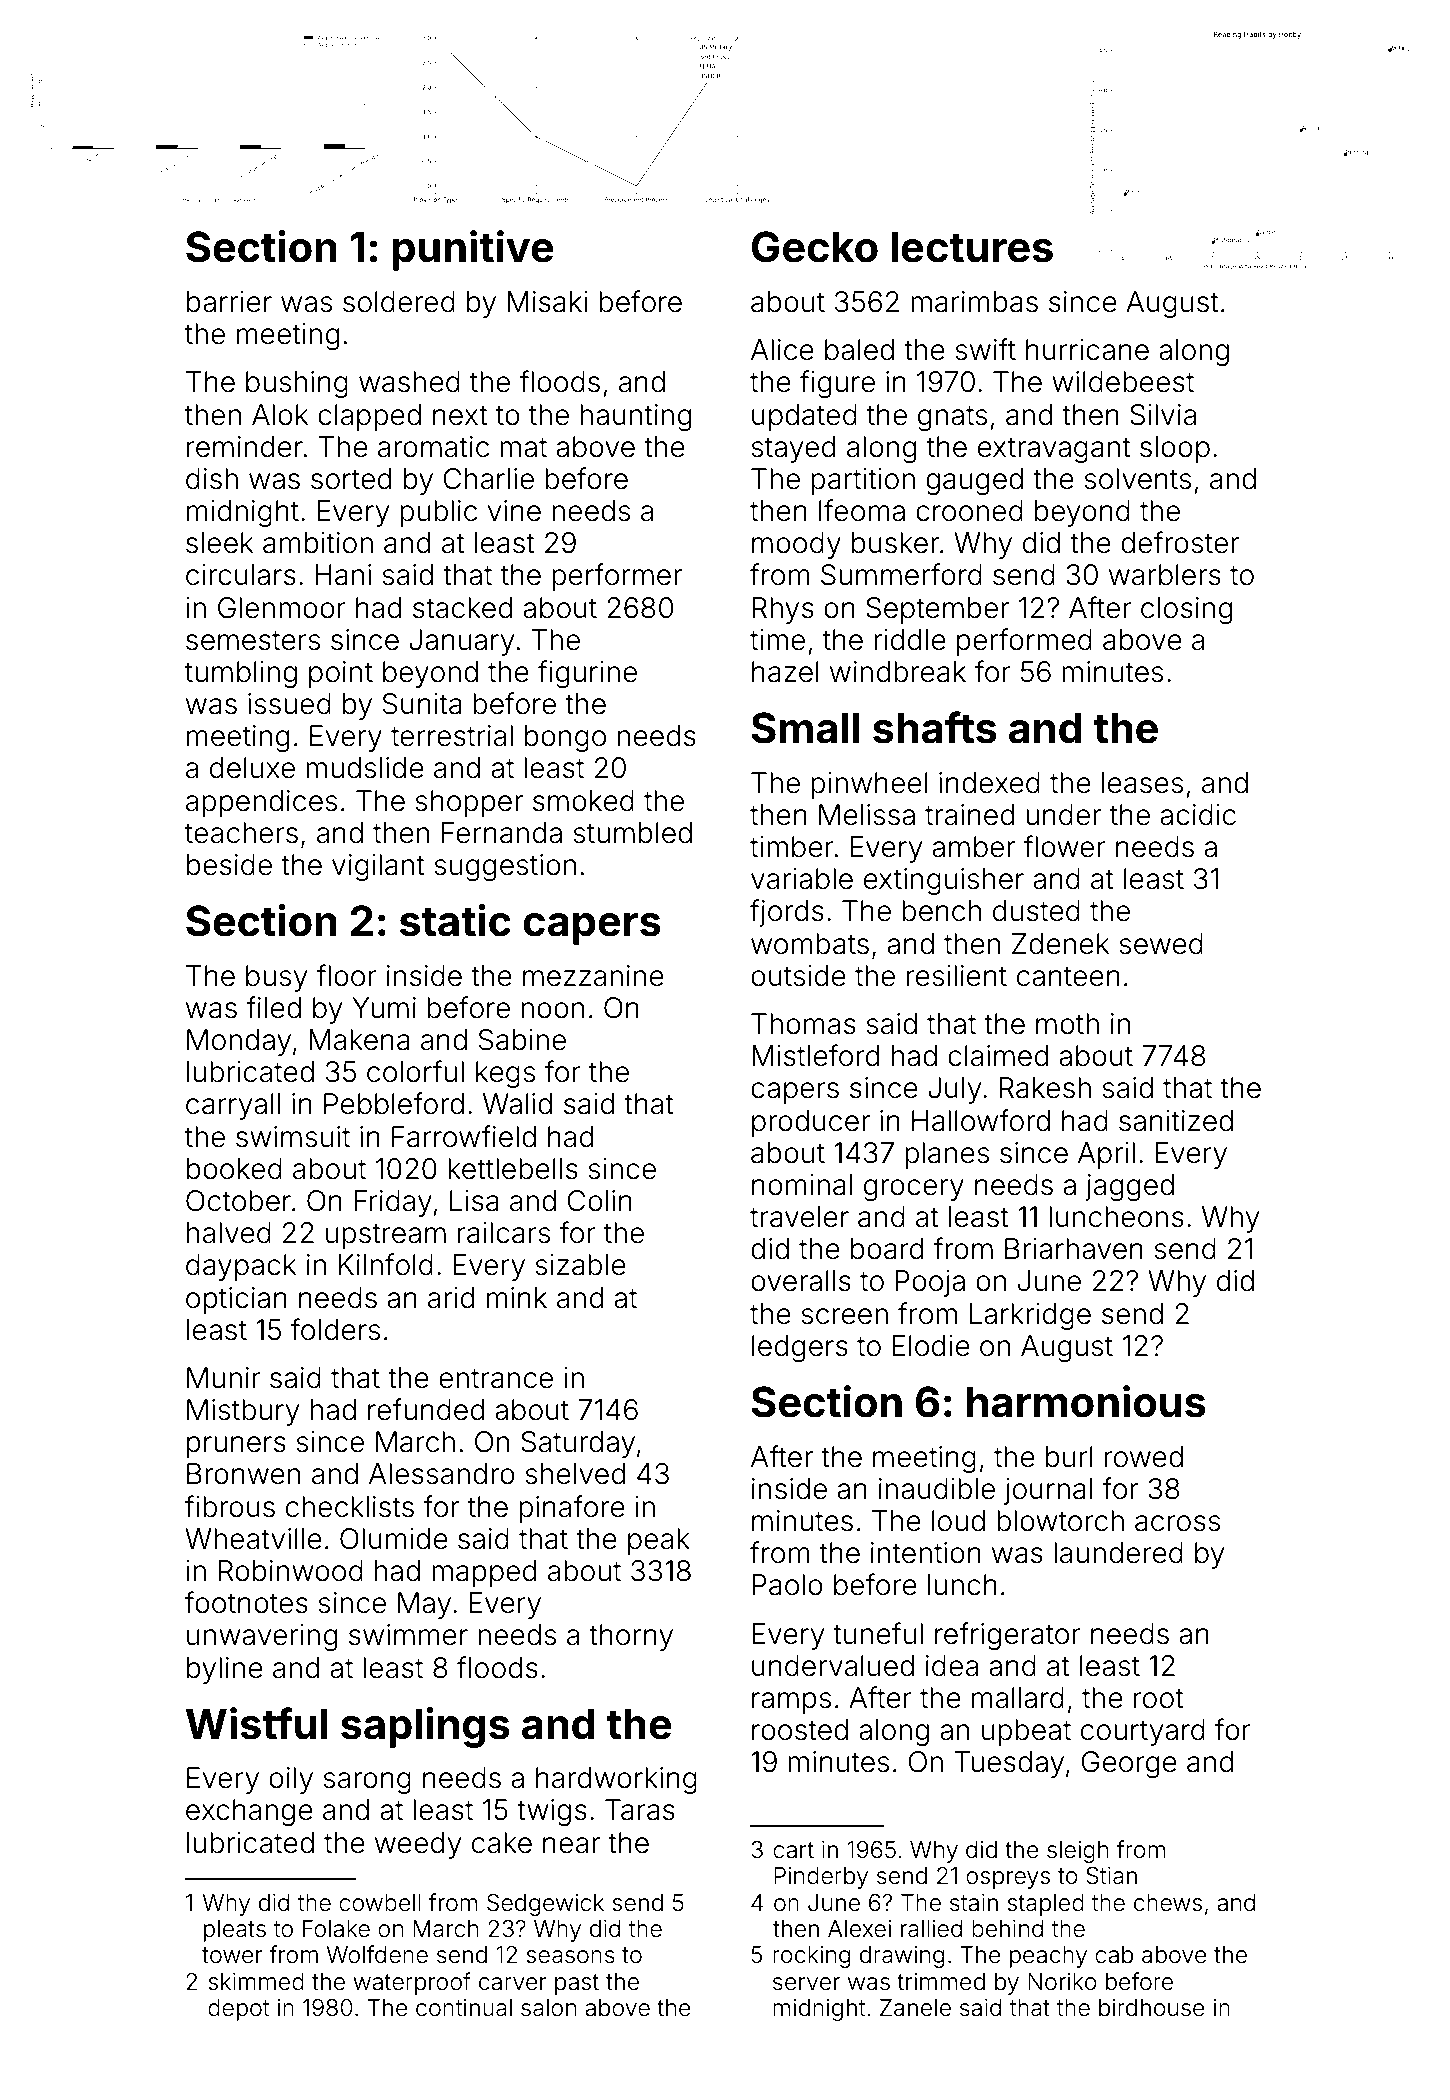 The width and height of the screenshot is (1450, 2100). Describe the element at coordinates (451, 1298) in the screenshot. I see `arid` at that location.
